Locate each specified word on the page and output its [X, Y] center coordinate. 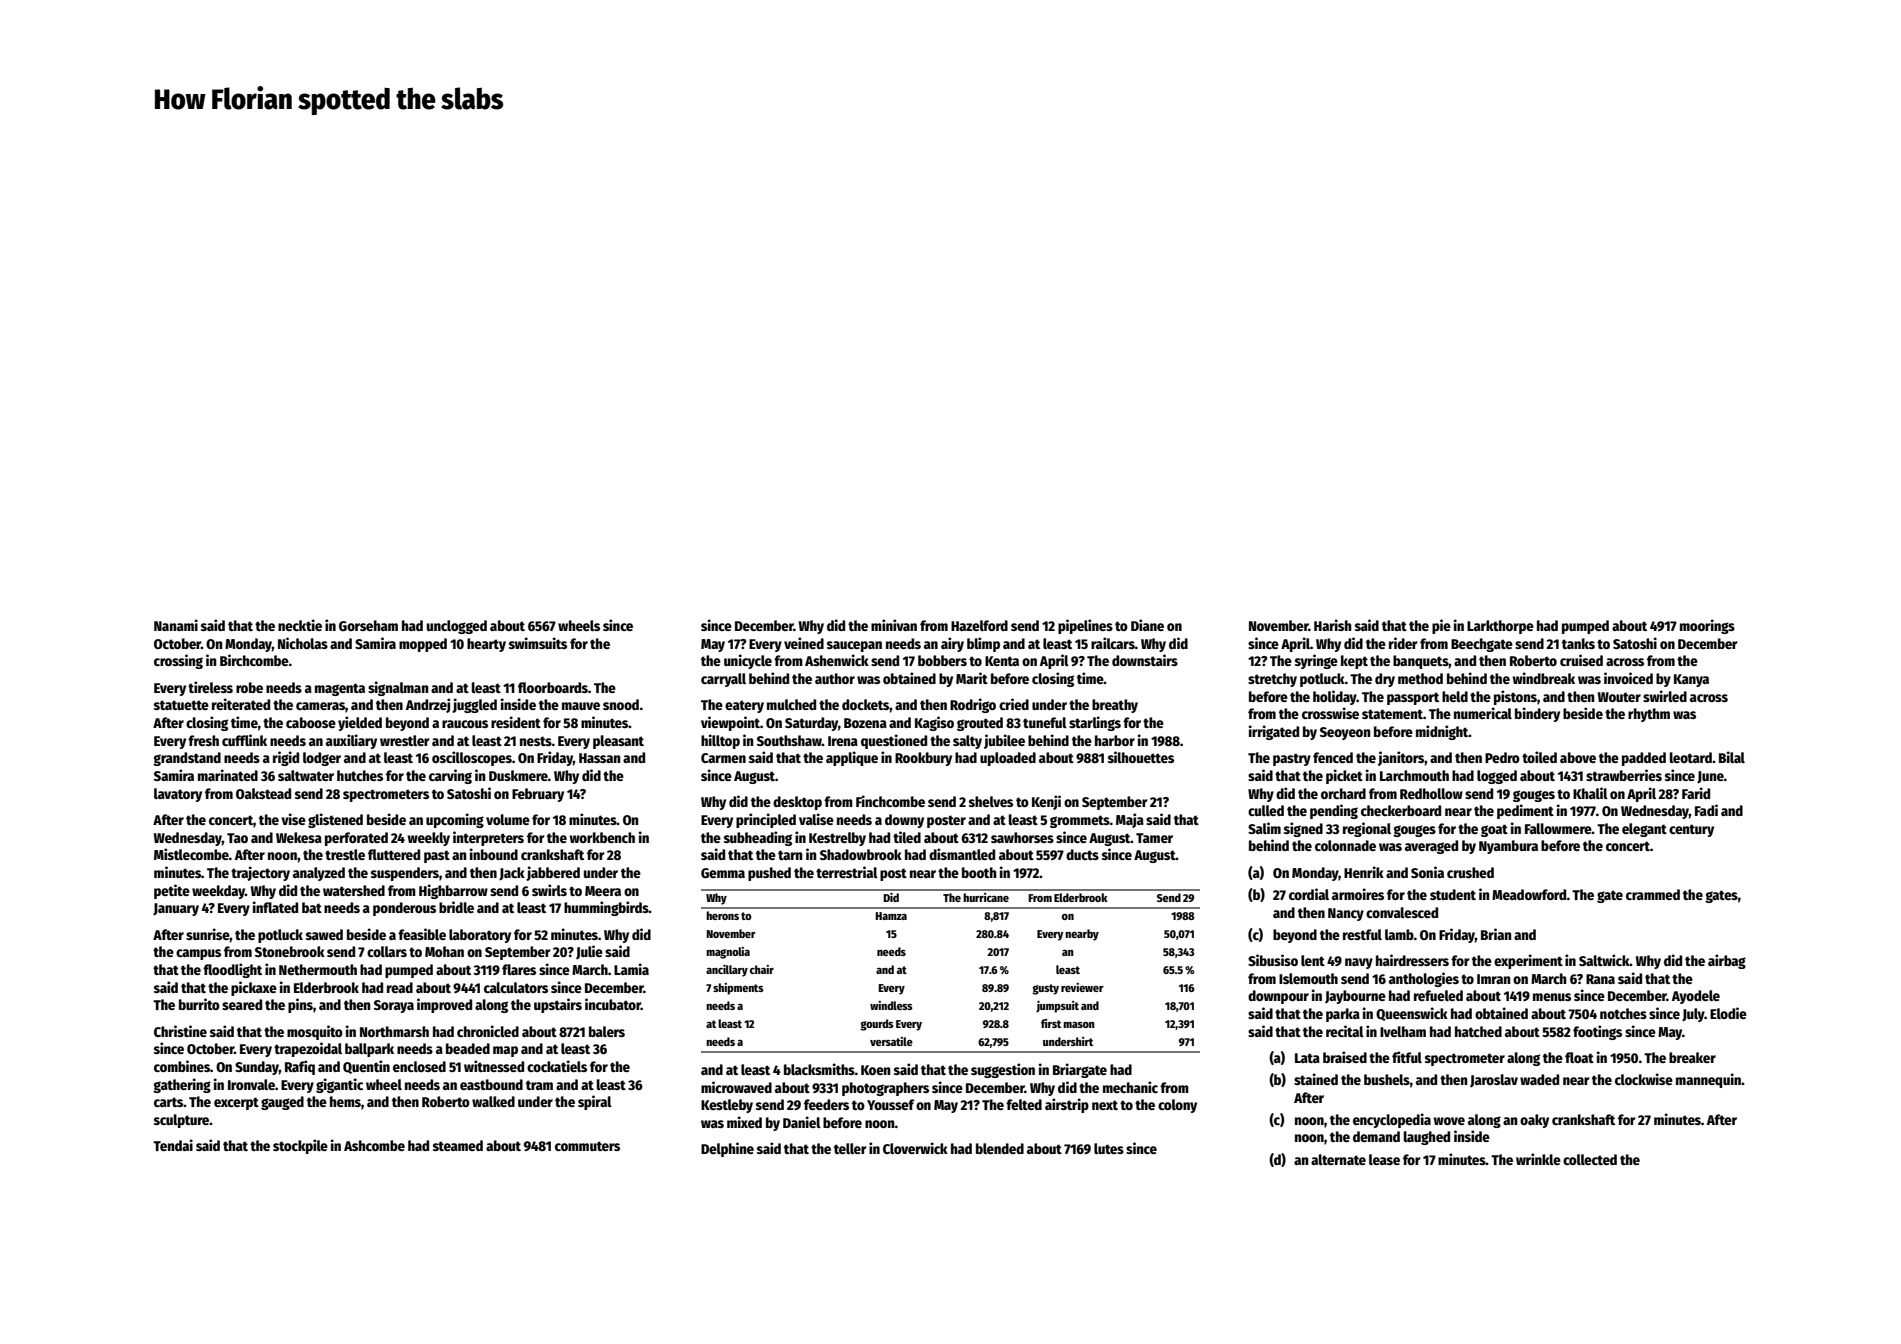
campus [198, 954]
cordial [1309, 894]
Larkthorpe [1500, 627]
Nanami [176, 625]
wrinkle [1538, 1159]
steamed [458, 1145]
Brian [1496, 934]
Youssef [891, 1104]
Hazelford [979, 625]
